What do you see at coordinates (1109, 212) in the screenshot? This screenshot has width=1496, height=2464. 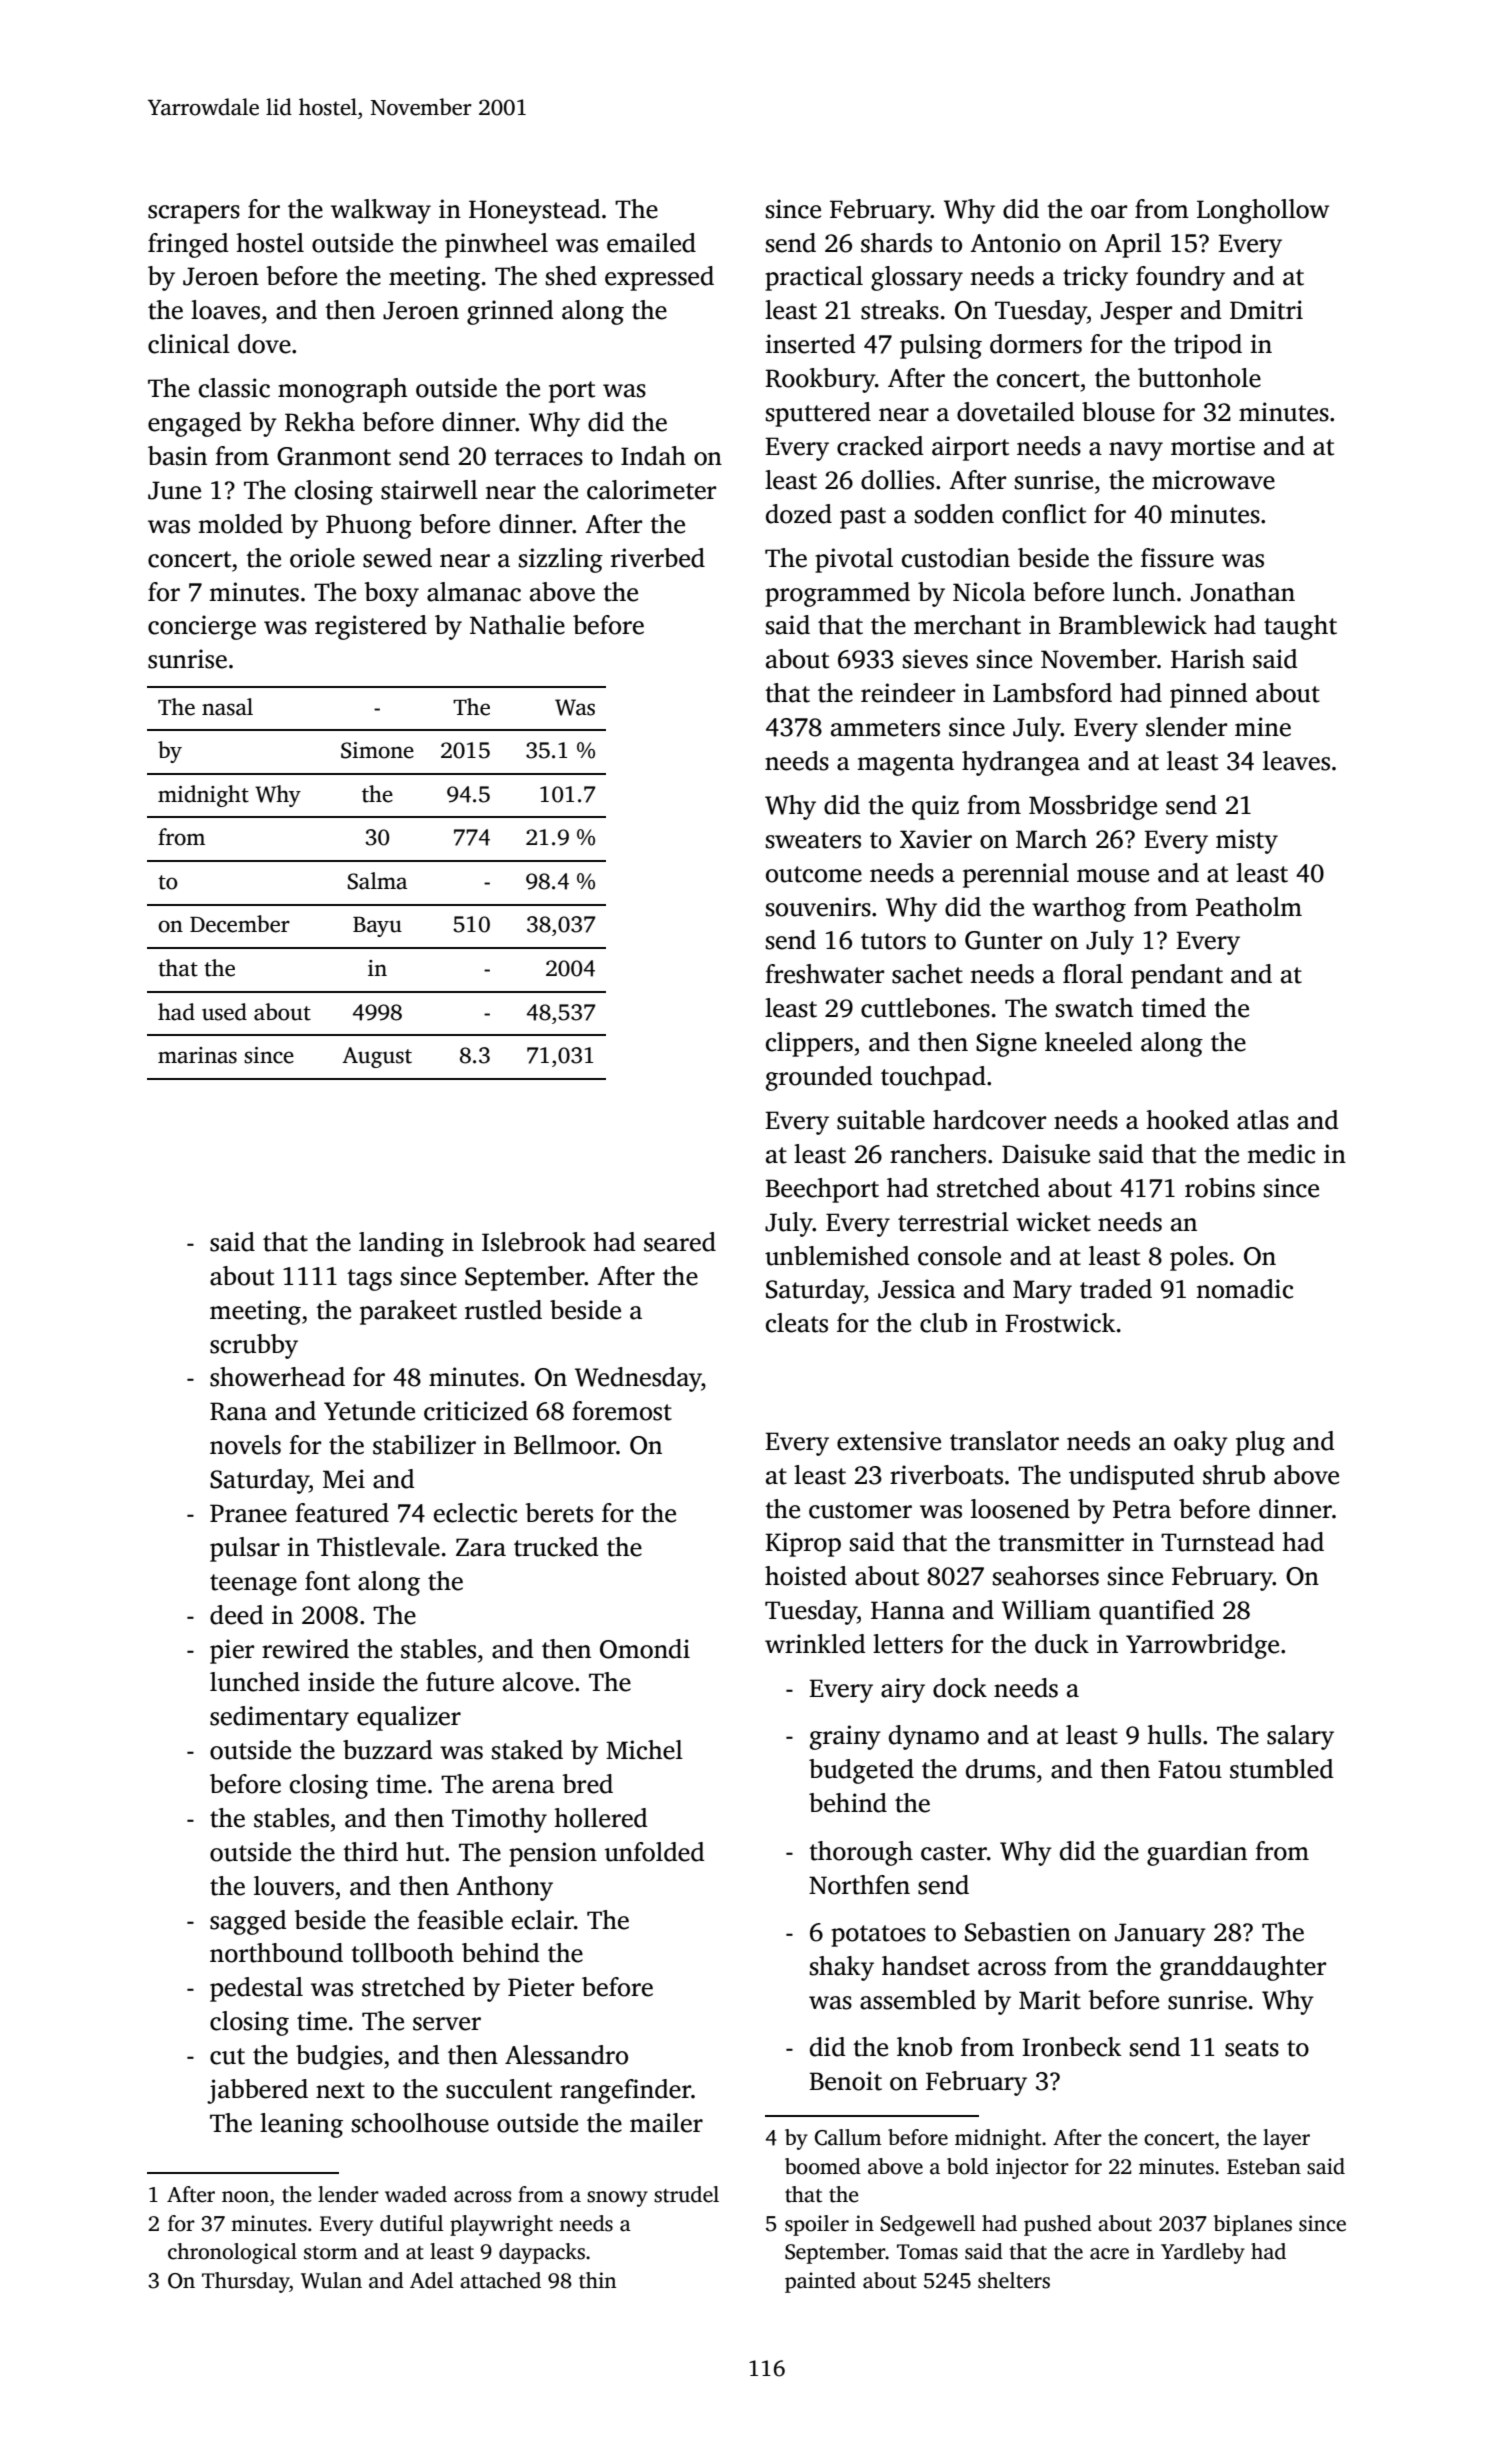 I see `oar` at bounding box center [1109, 212].
